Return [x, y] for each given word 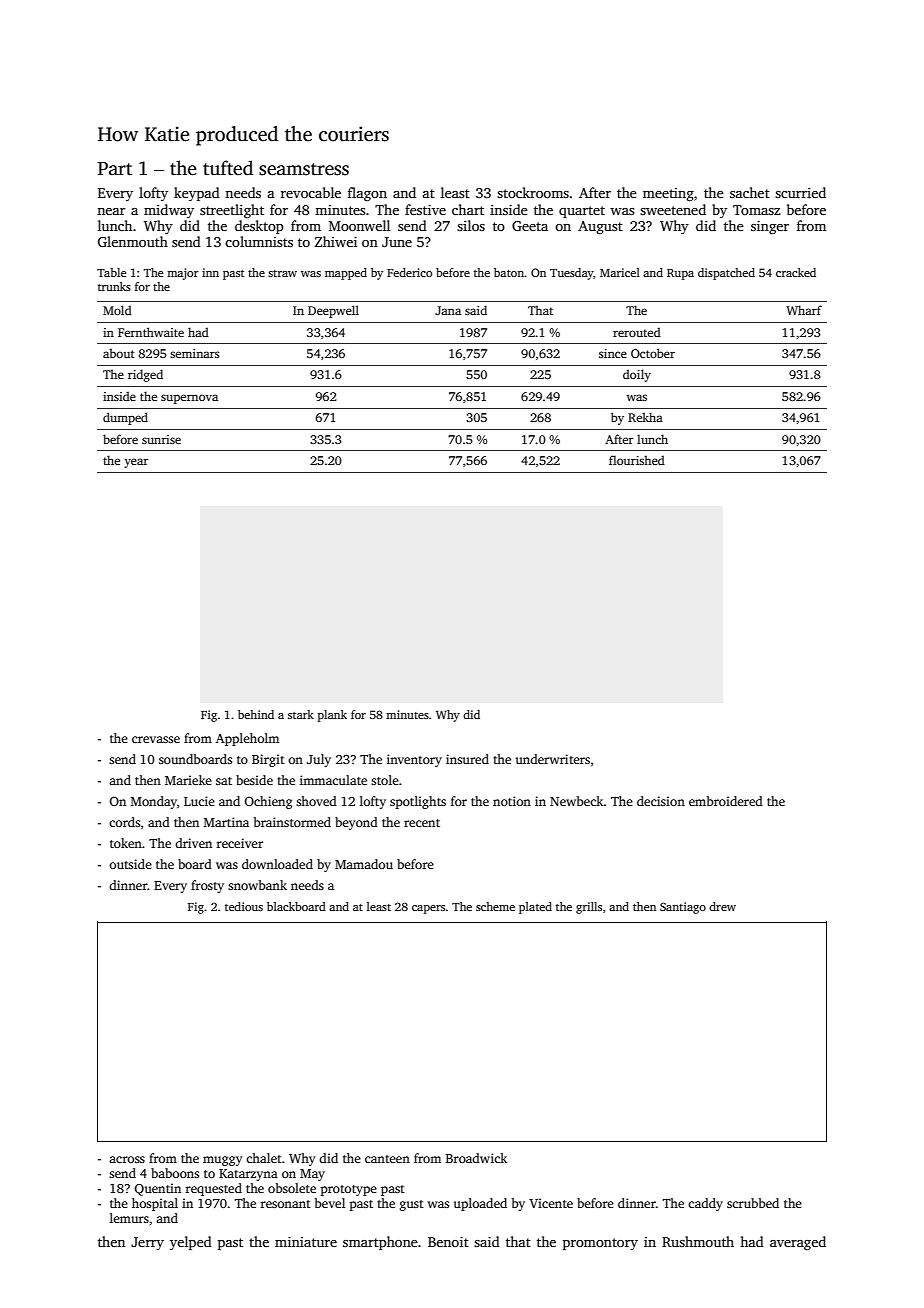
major [183, 274]
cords [124, 822]
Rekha [645, 417]
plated [535, 908]
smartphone [380, 1243]
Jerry [147, 1243]
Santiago [683, 908]
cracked [796, 272]
